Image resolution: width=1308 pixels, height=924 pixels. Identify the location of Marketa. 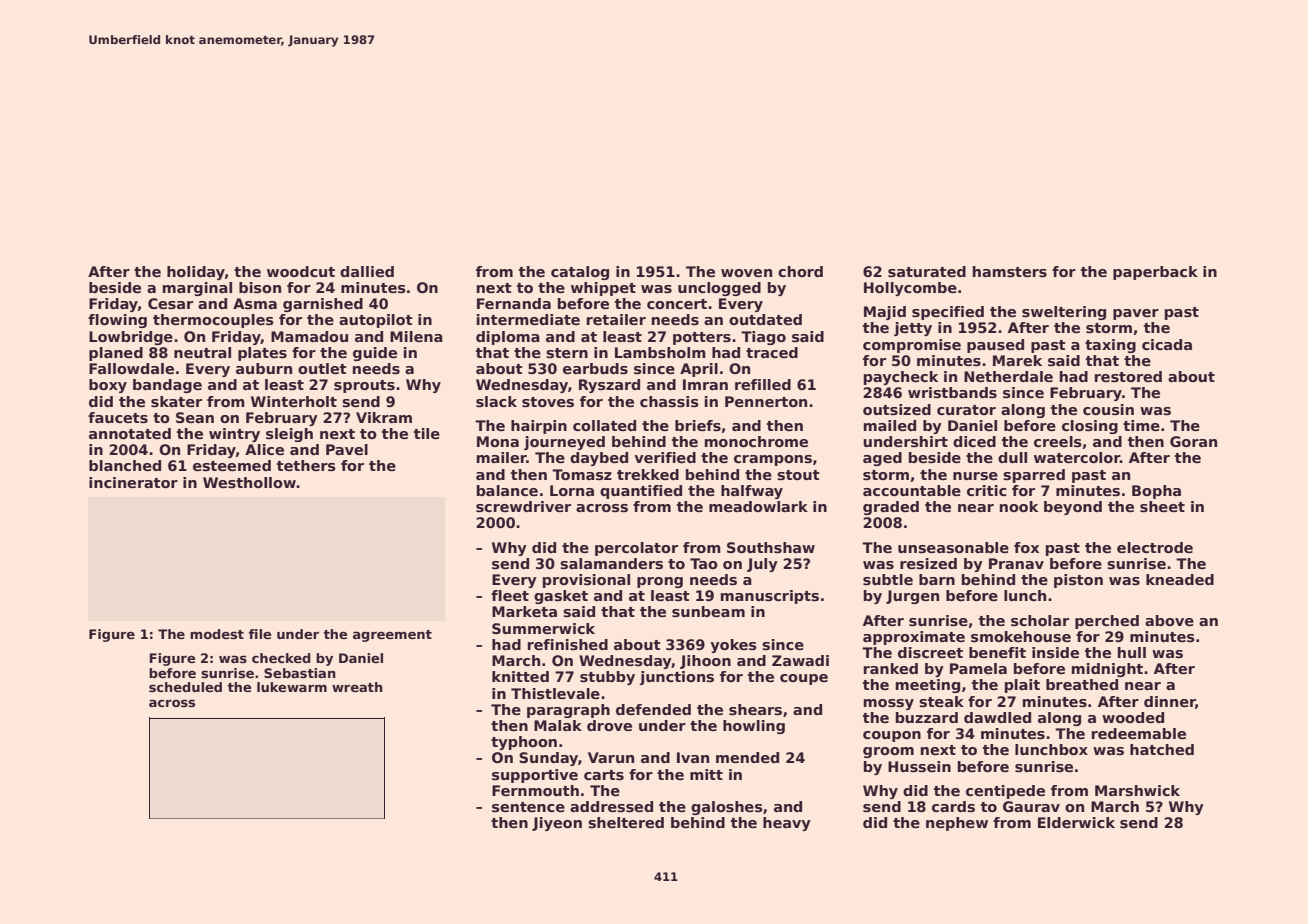
(524, 611).
